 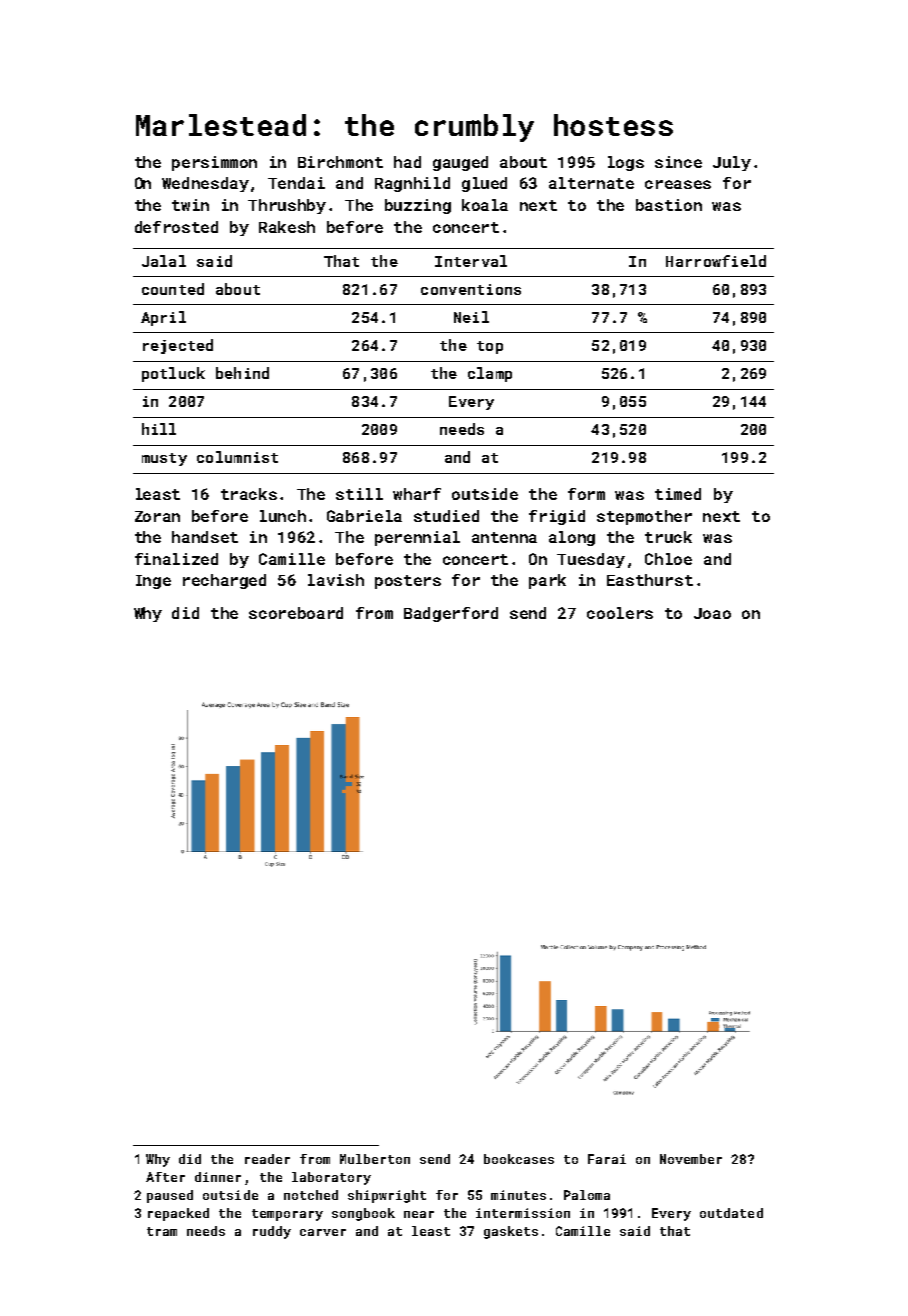 I want to click on Mulberton, so click(x=375, y=1159).
